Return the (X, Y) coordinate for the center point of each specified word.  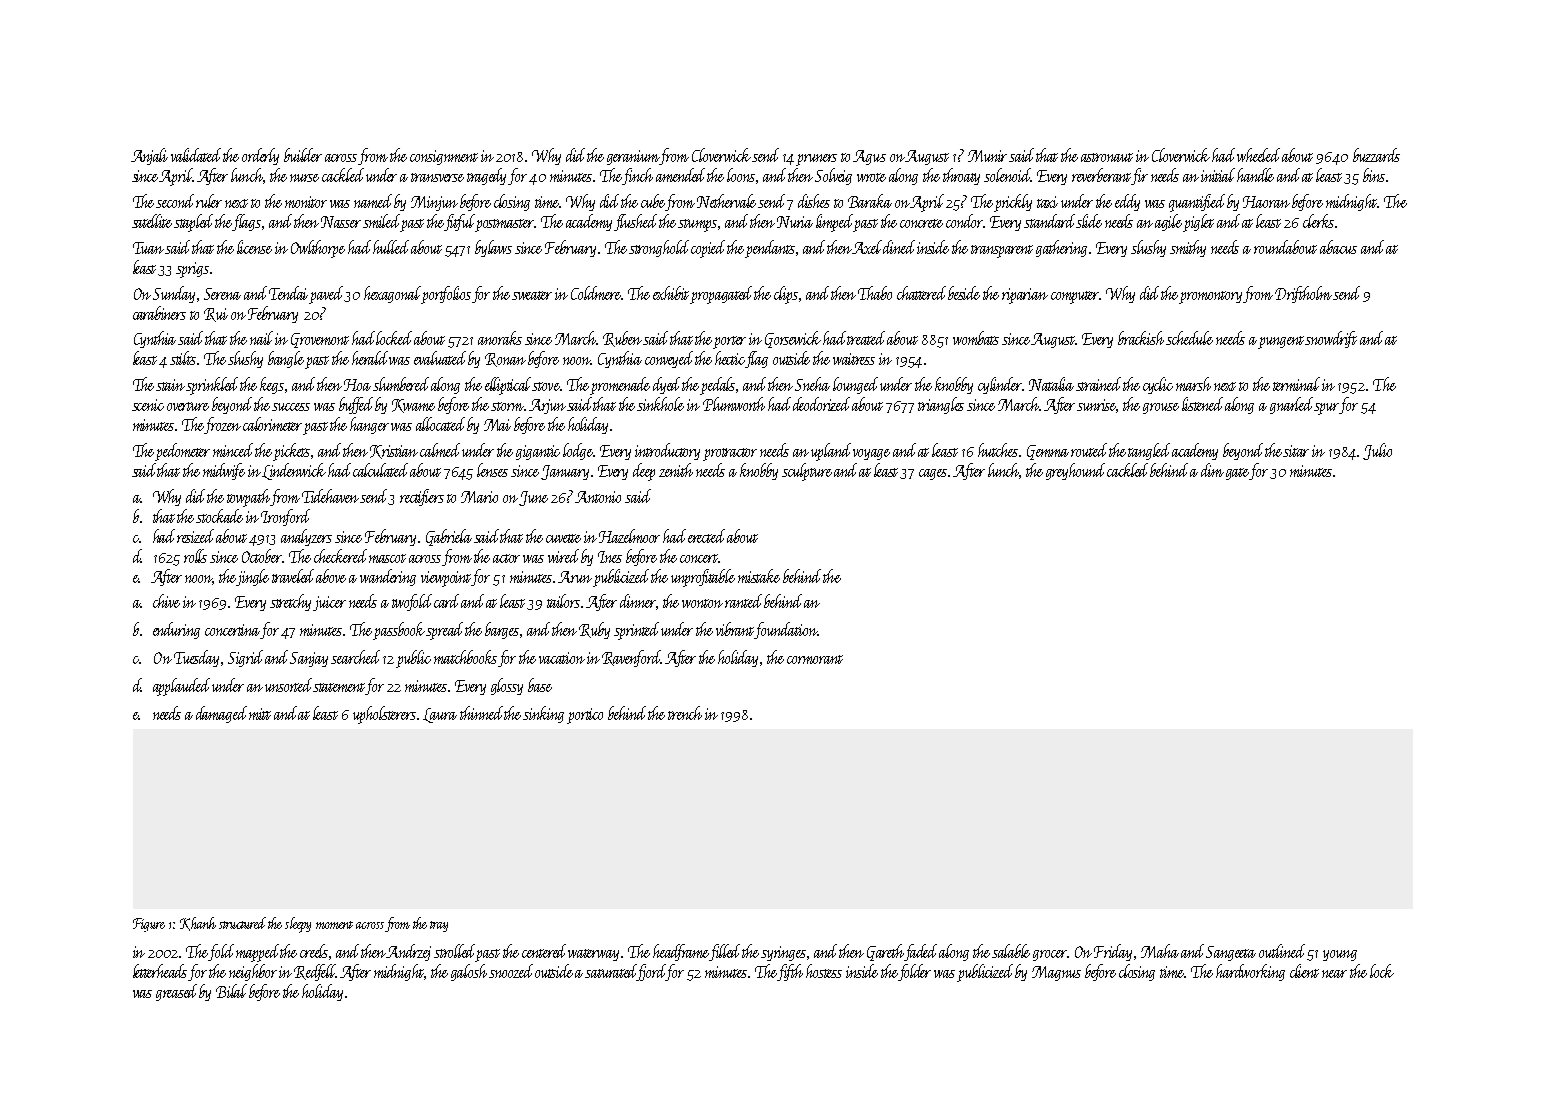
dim (1212, 470)
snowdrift (1331, 339)
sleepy (298, 925)
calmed (440, 450)
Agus (869, 157)
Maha (1160, 951)
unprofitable (703, 578)
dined (899, 247)
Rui (216, 315)
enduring (176, 630)
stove (546, 386)
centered (544, 951)
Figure (149, 925)
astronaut (1107, 157)
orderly (260, 156)
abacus (1338, 247)
